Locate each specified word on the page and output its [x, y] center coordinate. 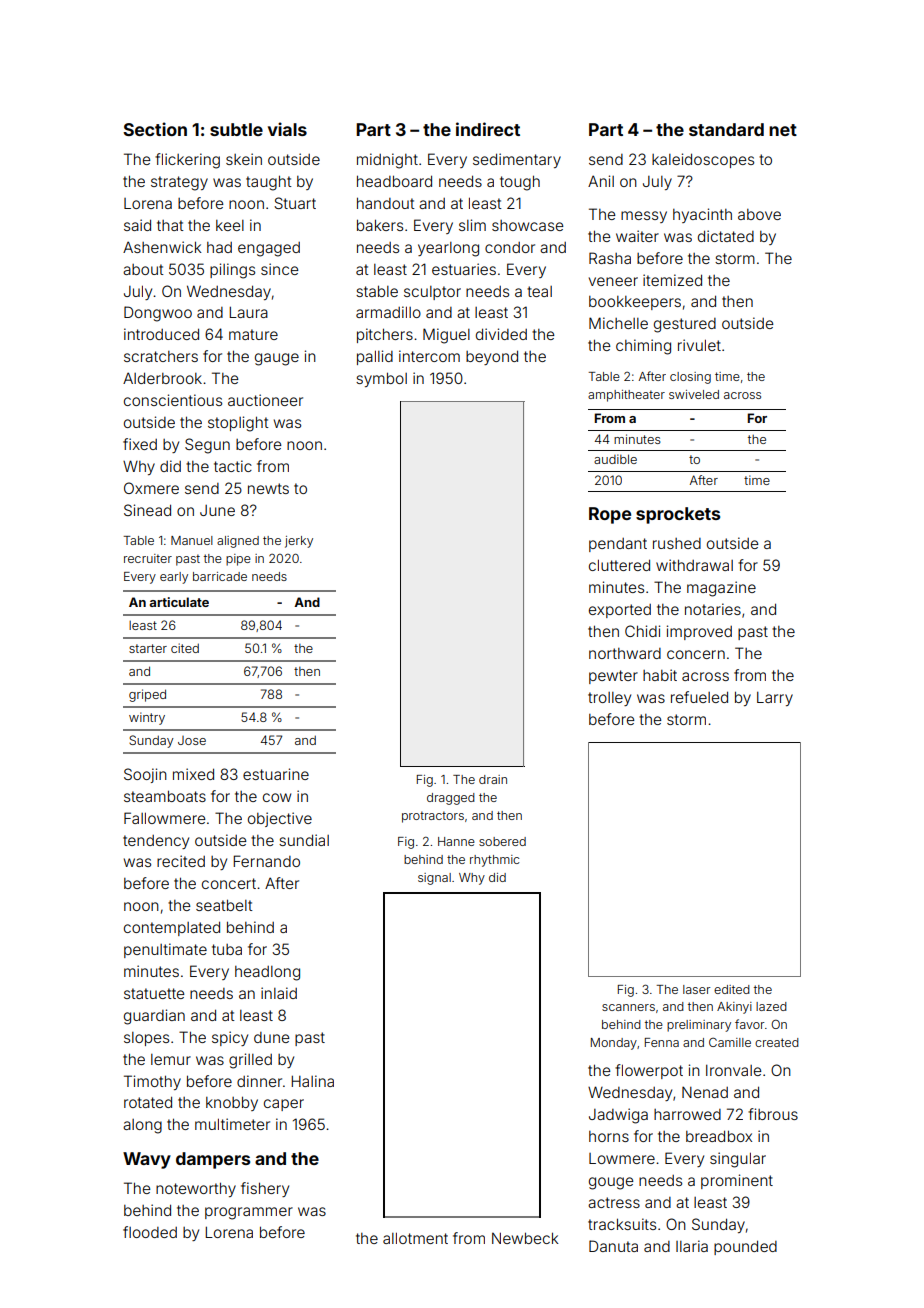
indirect [488, 129]
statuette [154, 993]
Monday [614, 1044]
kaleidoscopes [703, 160]
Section [155, 129]
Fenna [662, 1042]
